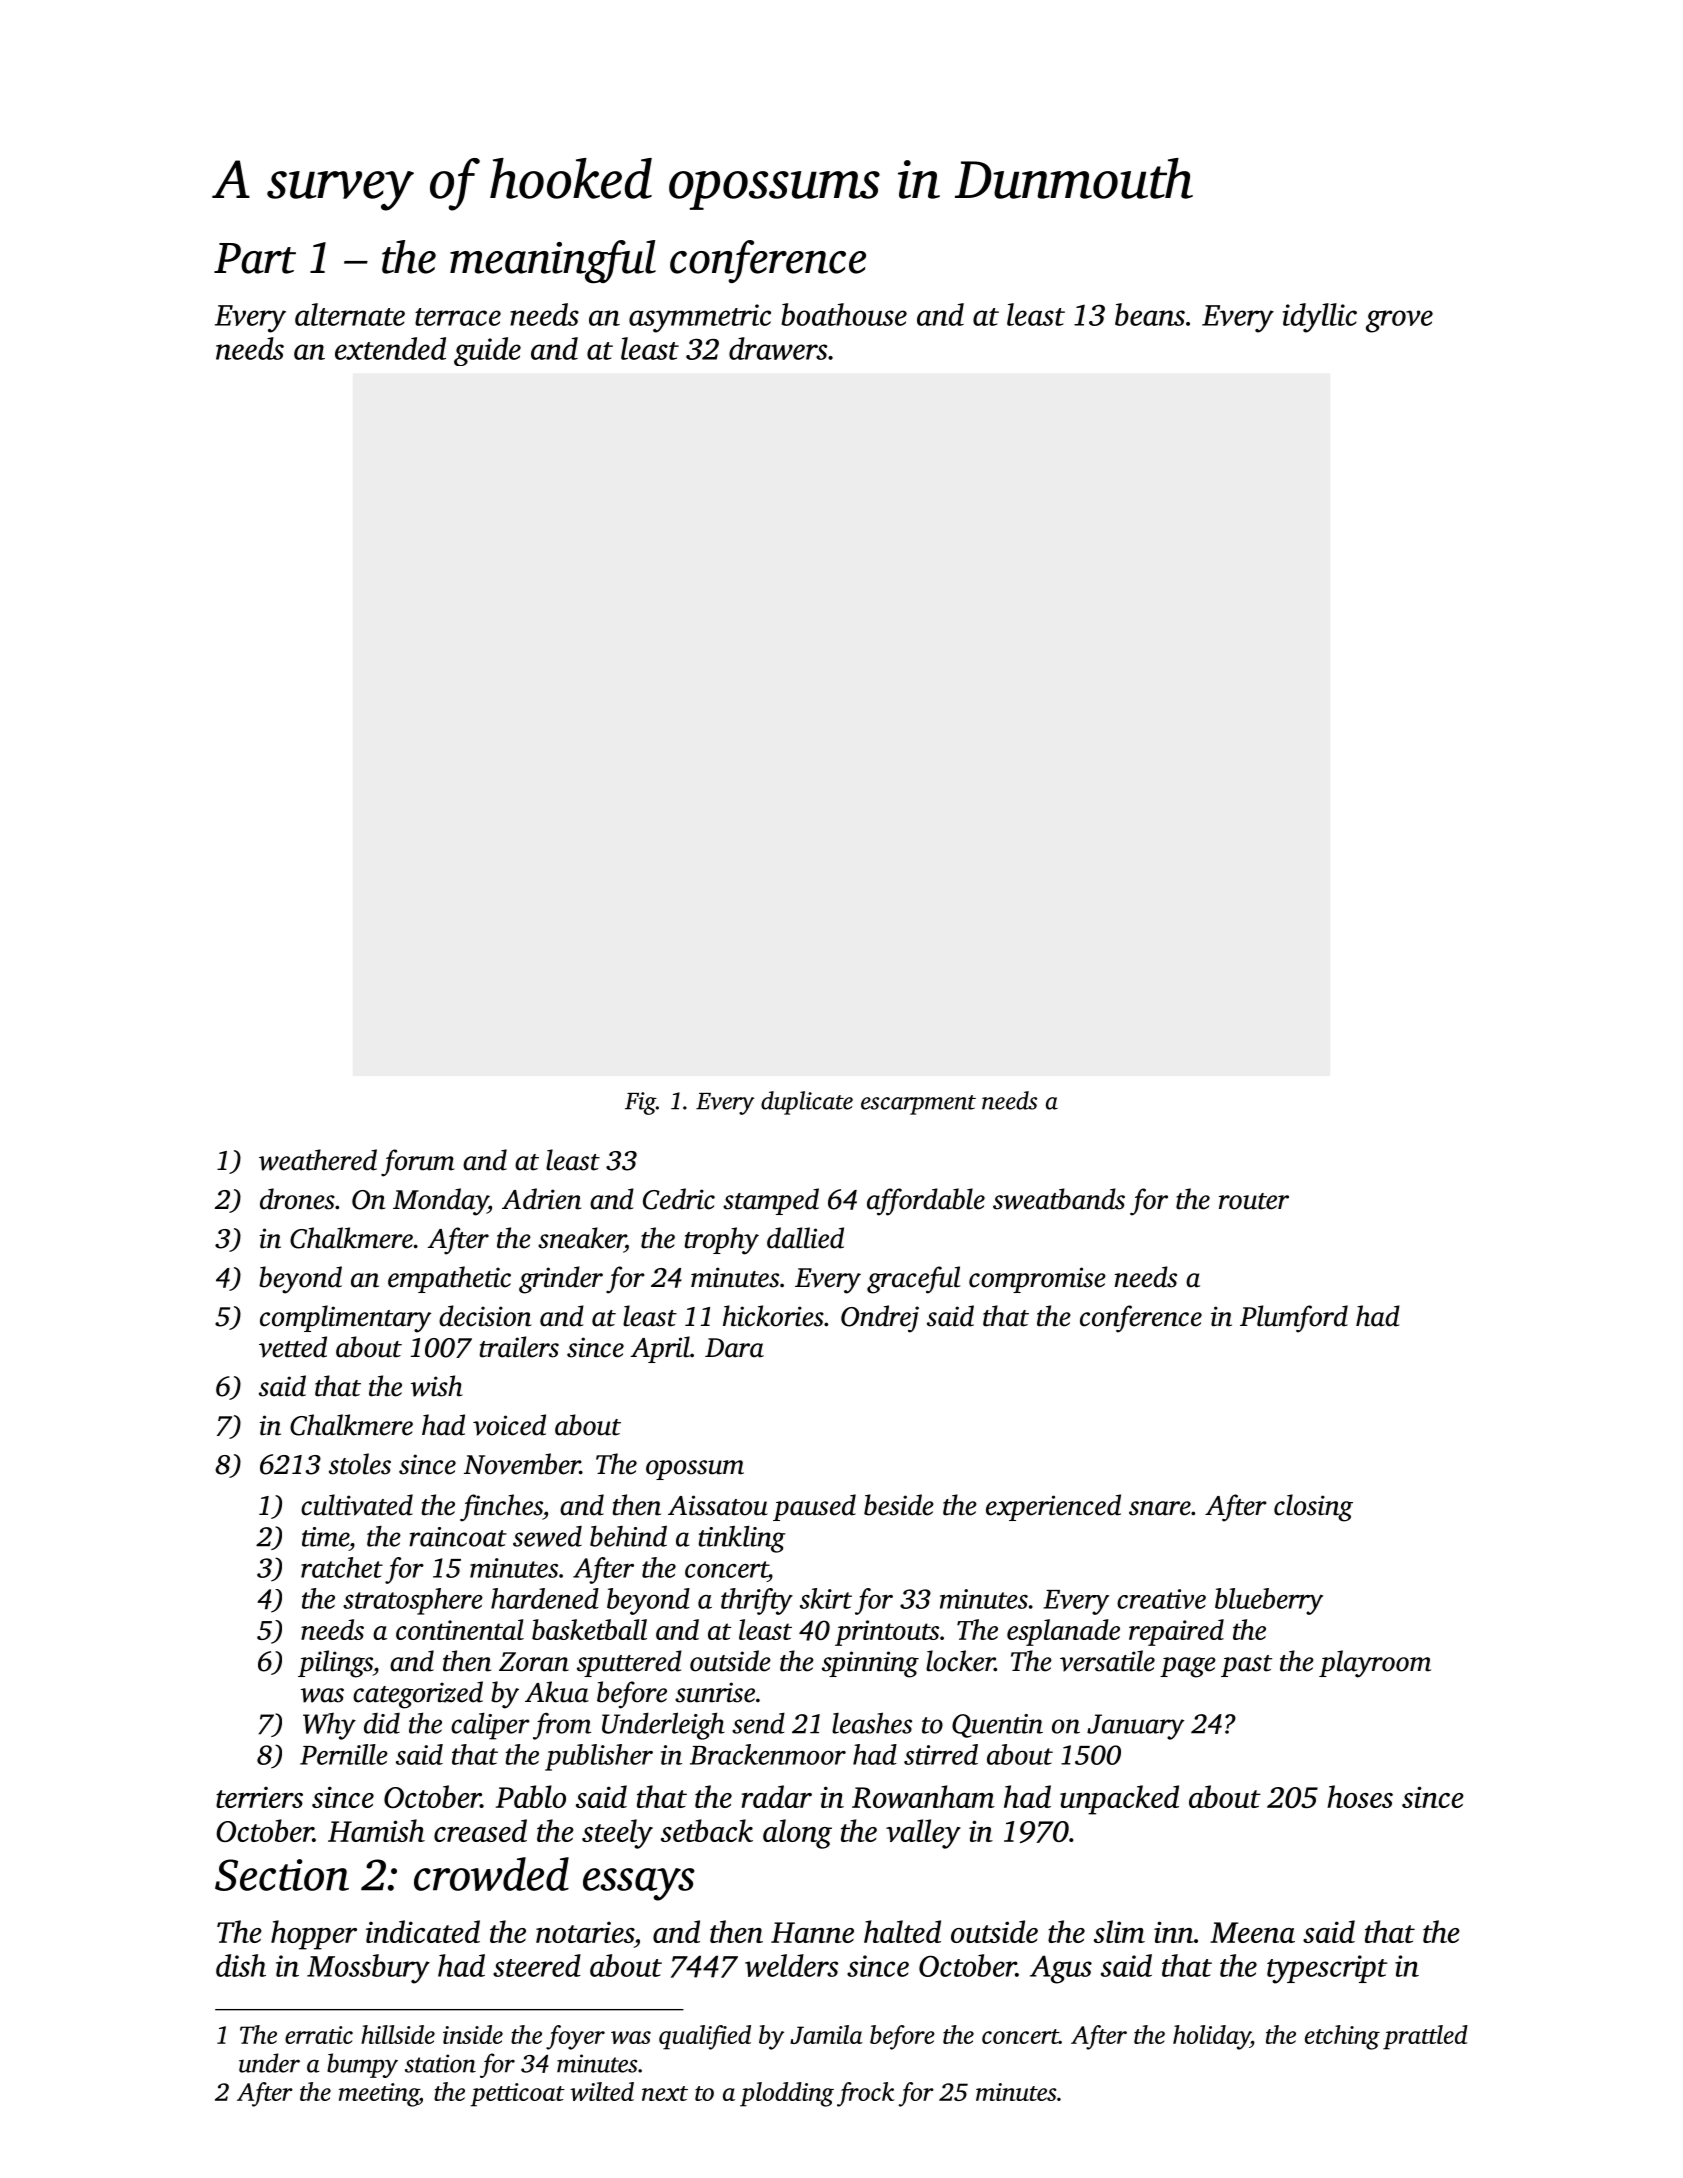 The height and width of the screenshot is (2178, 1683). What do you see at coordinates (531, 1796) in the screenshot?
I see `Pablo` at bounding box center [531, 1796].
